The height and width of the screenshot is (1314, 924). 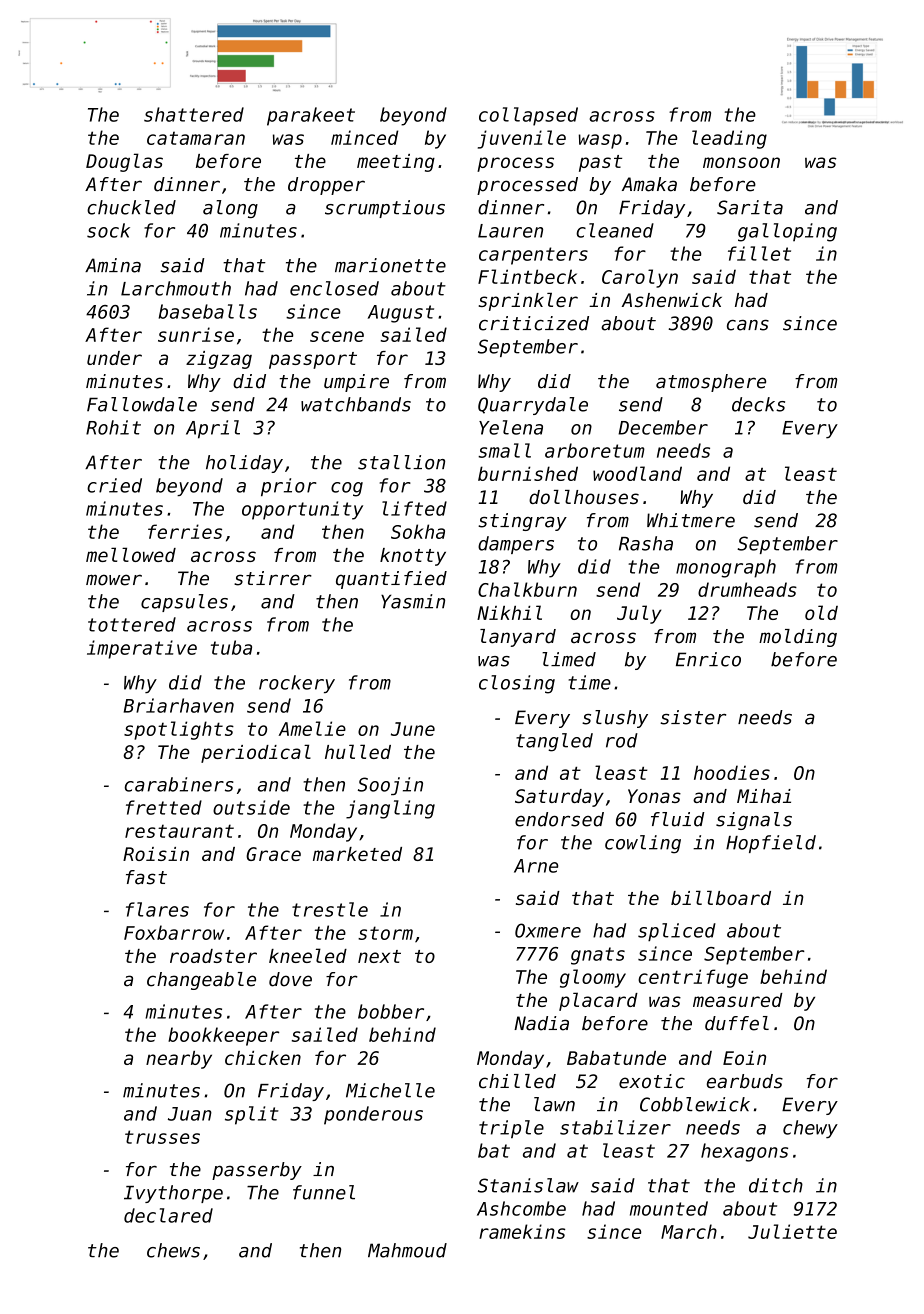 What do you see at coordinates (179, 1060) in the screenshot?
I see `nearby` at bounding box center [179, 1060].
